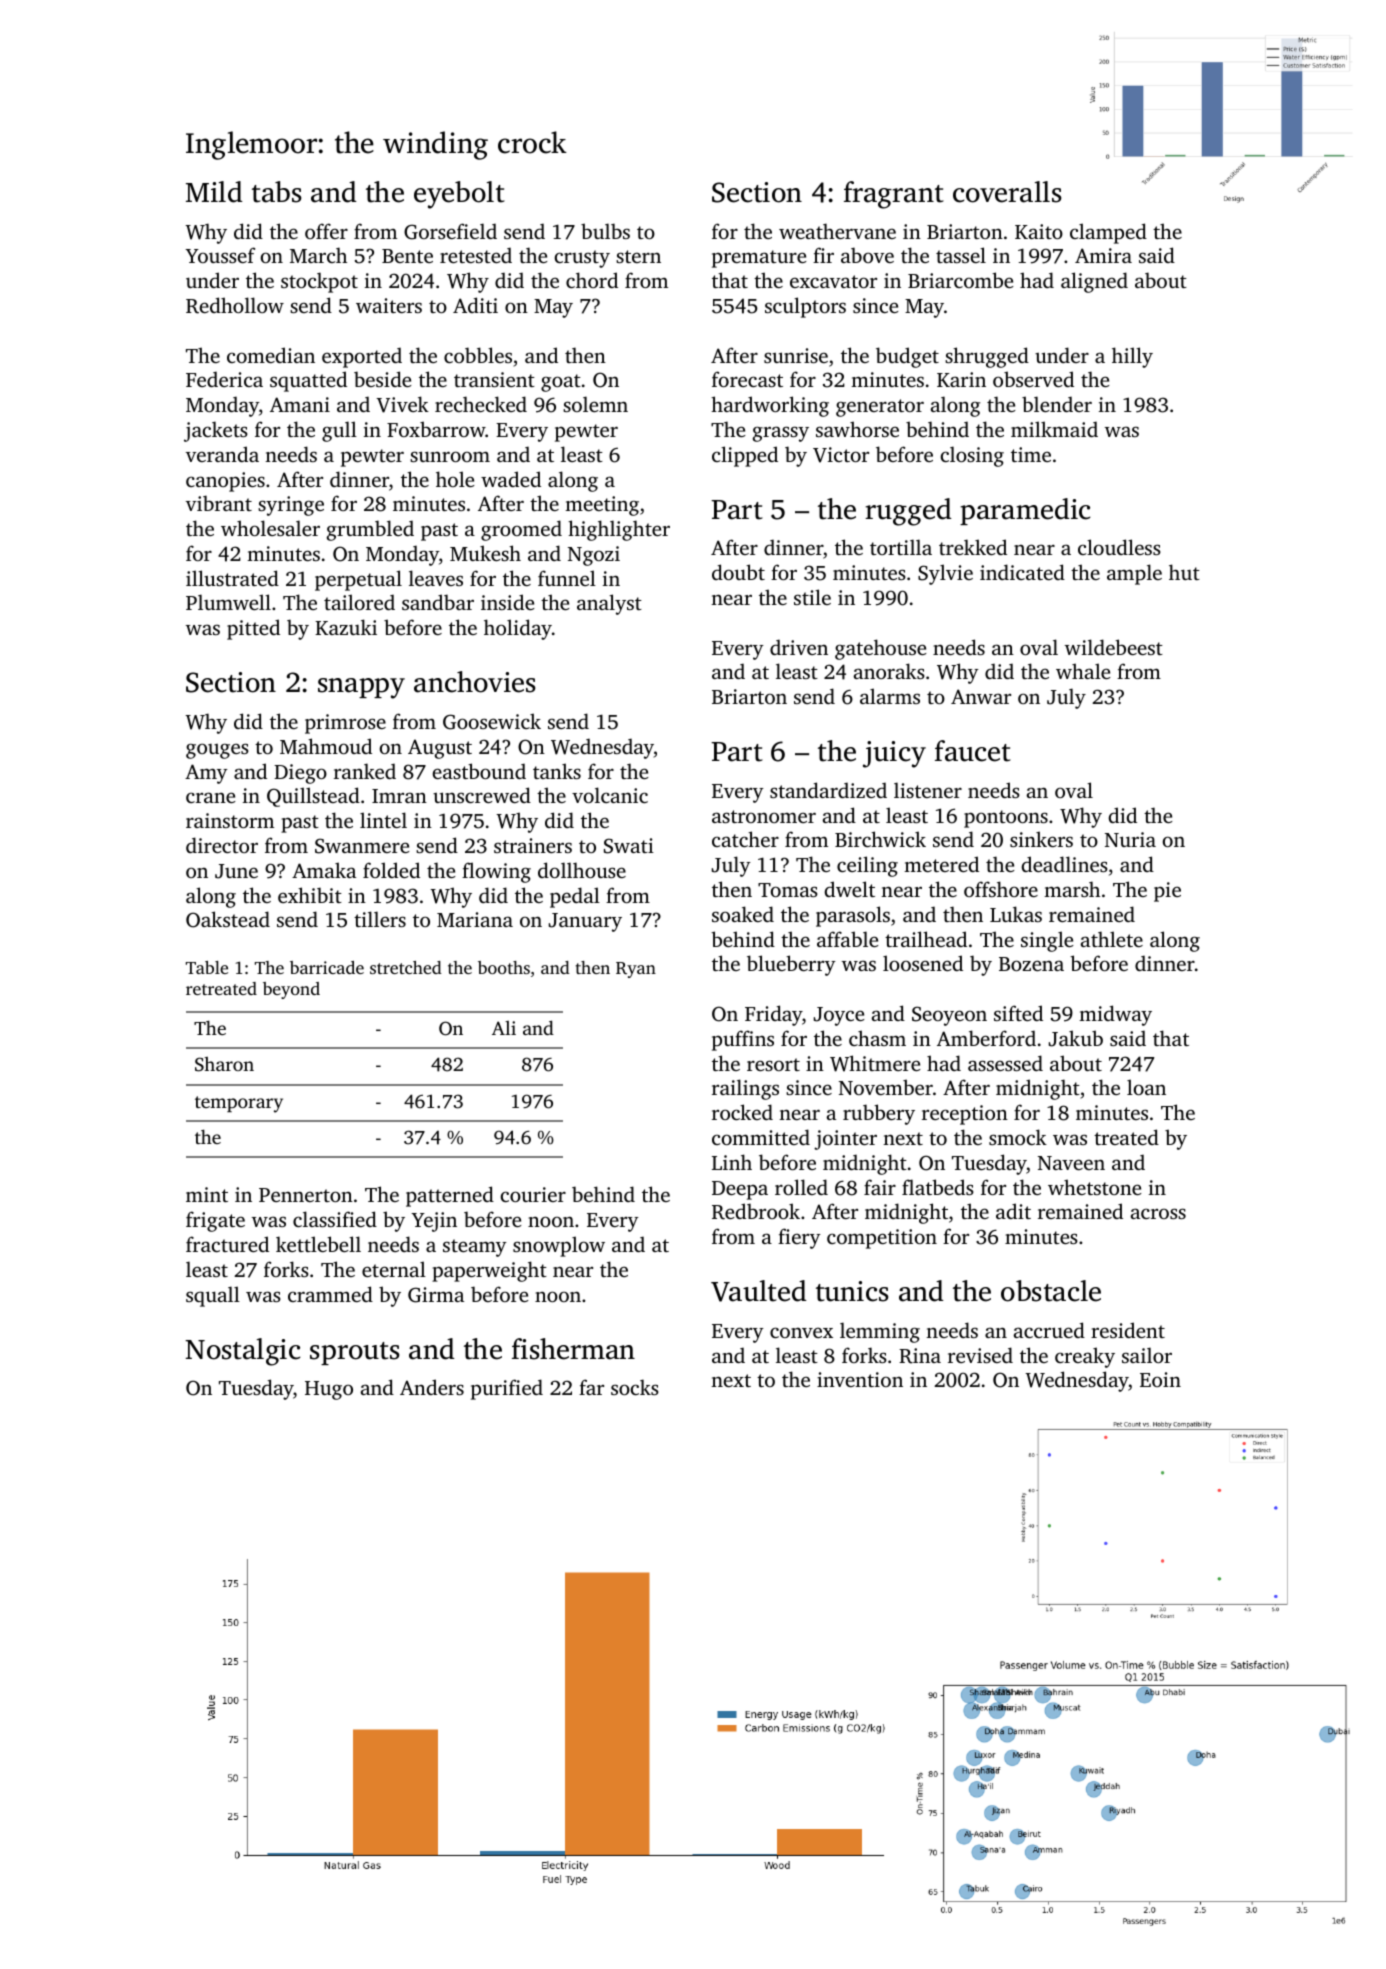 The width and height of the screenshot is (1386, 1969). Describe the element at coordinates (595, 404) in the screenshot. I see `solemn` at that location.
